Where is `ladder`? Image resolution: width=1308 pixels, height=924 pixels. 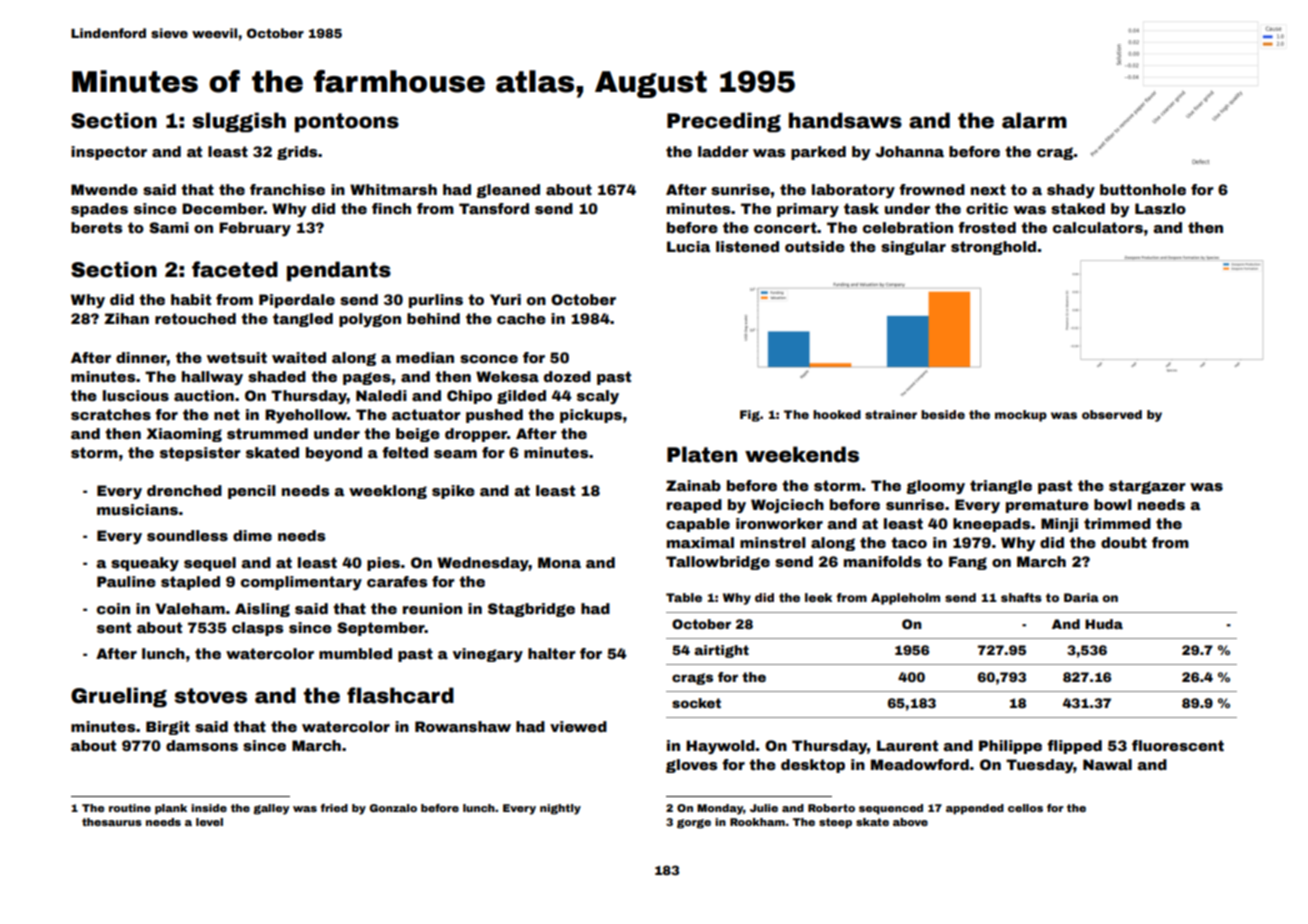
ladder is located at coordinates (723, 151).
